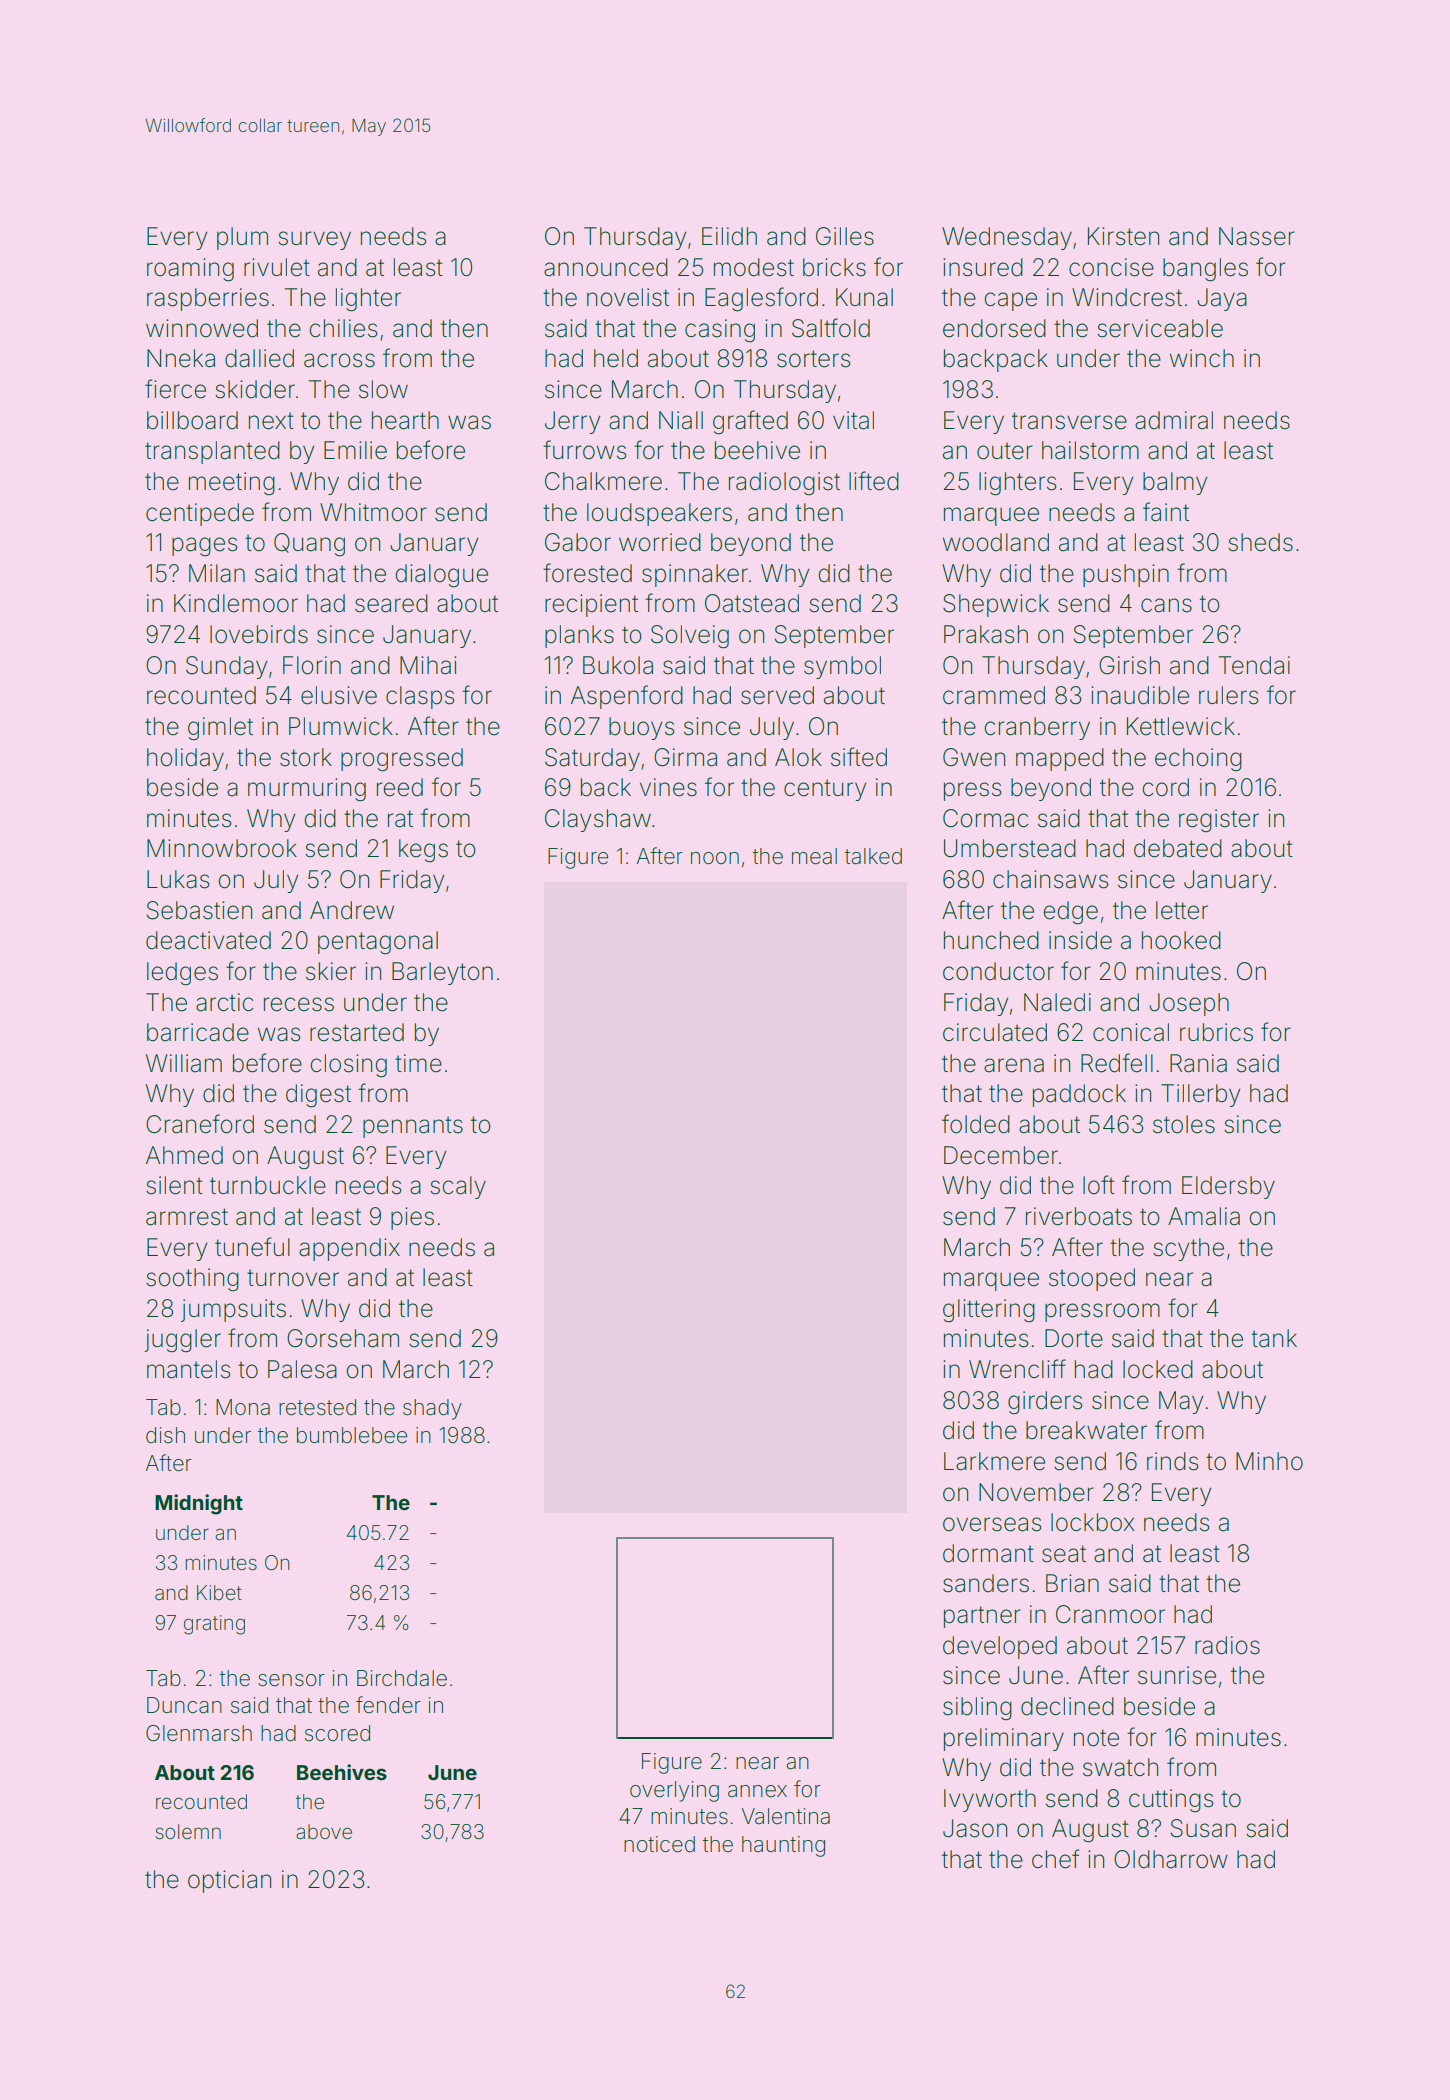 Image resolution: width=1450 pixels, height=2100 pixels. I want to click on Wednesday, so click(1007, 238).
